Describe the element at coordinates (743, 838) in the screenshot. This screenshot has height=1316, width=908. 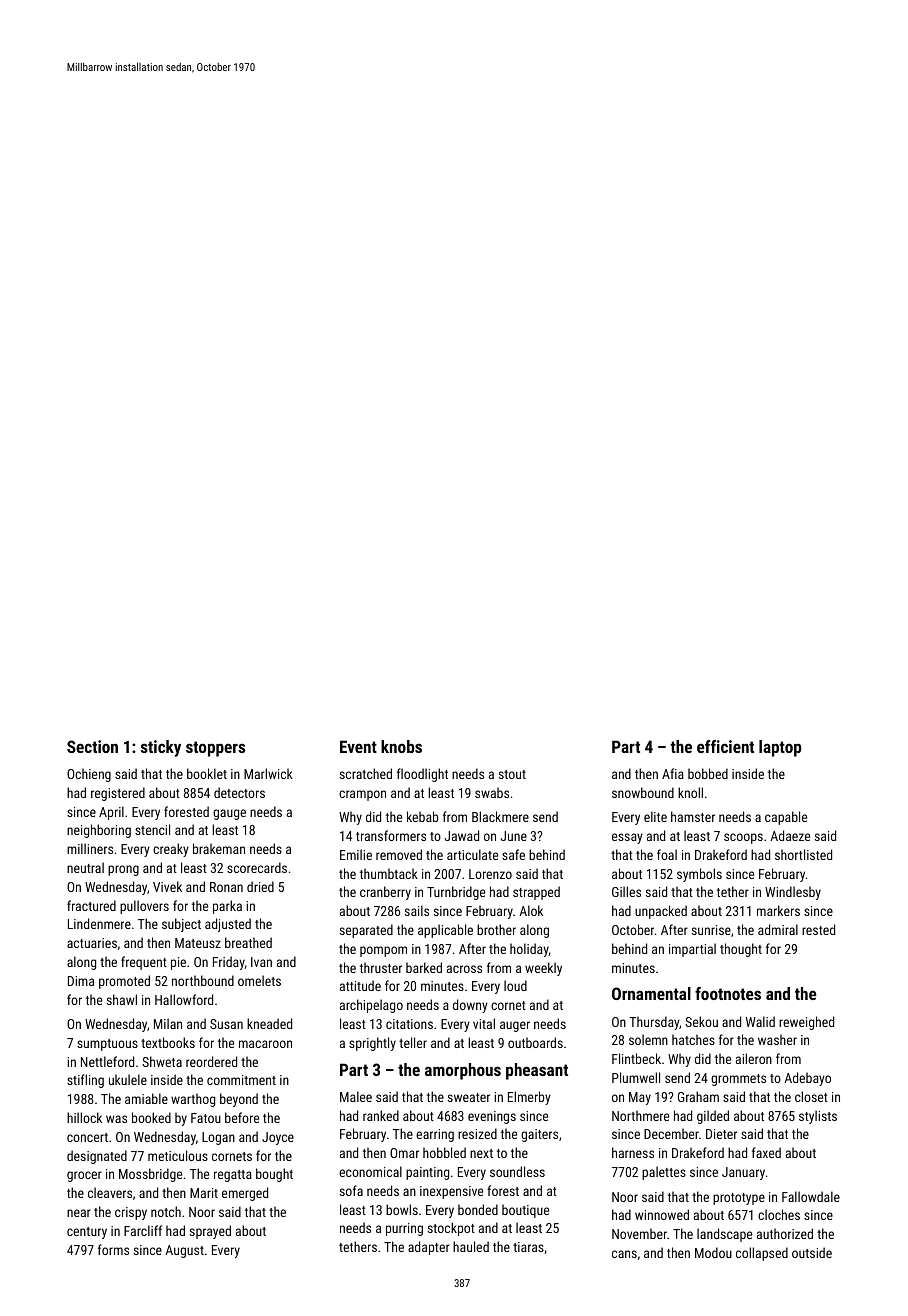
I see `scoops` at that location.
